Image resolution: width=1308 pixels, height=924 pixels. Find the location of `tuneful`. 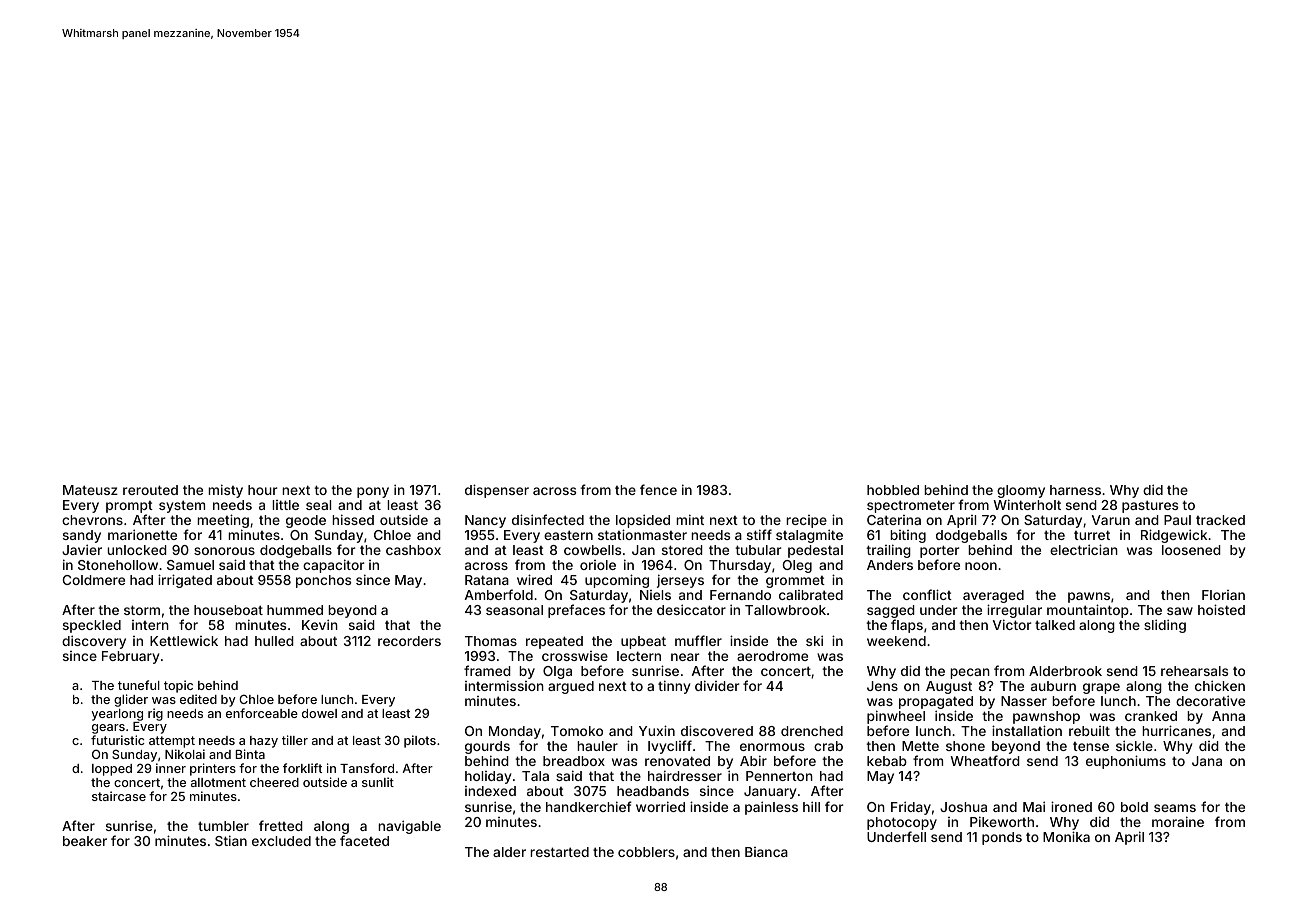

tuneful is located at coordinates (139, 685).
